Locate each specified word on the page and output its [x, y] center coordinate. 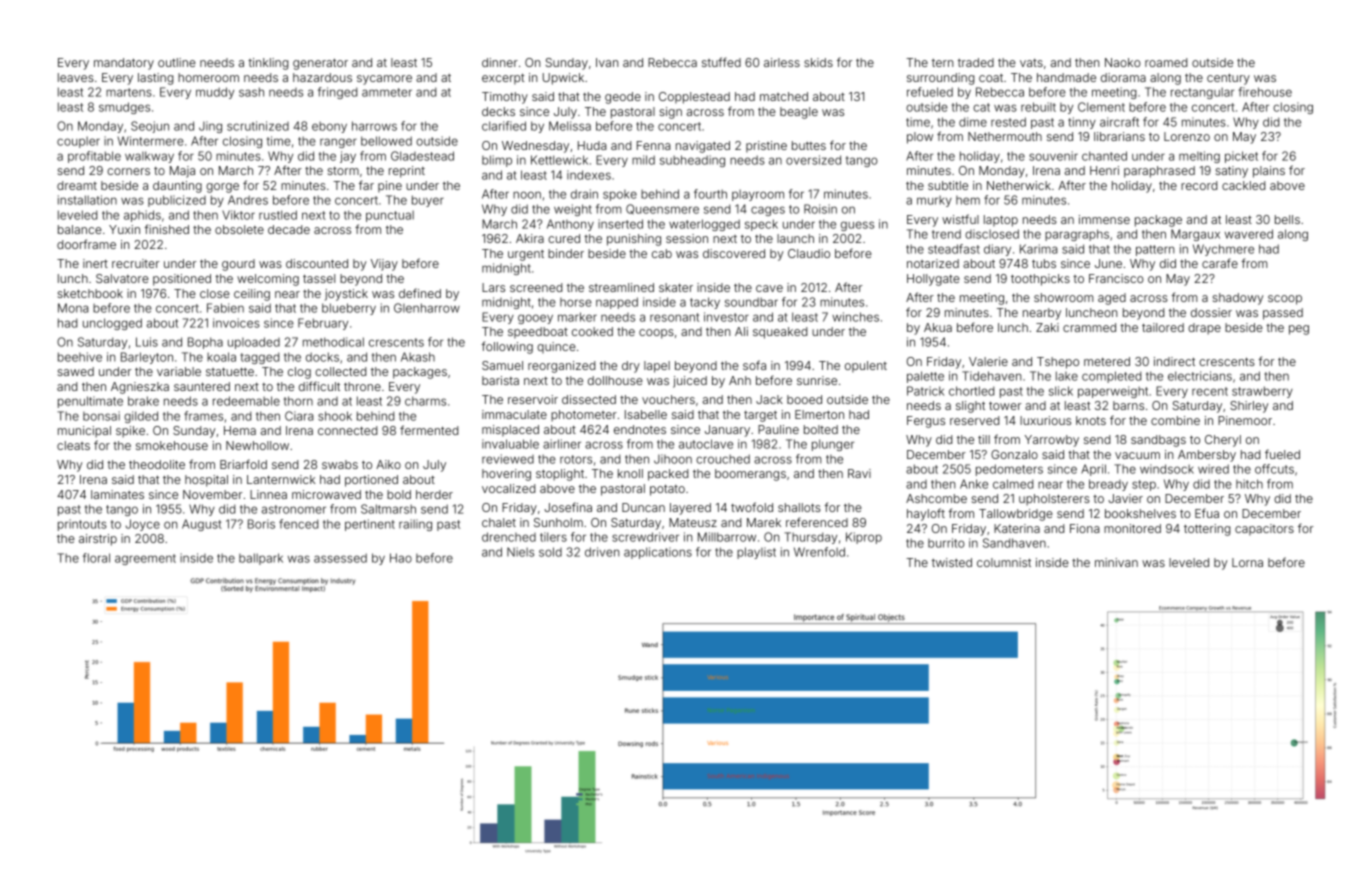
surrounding [940, 79]
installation [87, 200]
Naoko [1123, 62]
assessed [340, 558]
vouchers [668, 399]
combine [1175, 420]
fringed [337, 93]
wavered [1249, 234]
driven [602, 552]
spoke [620, 195]
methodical [333, 342]
